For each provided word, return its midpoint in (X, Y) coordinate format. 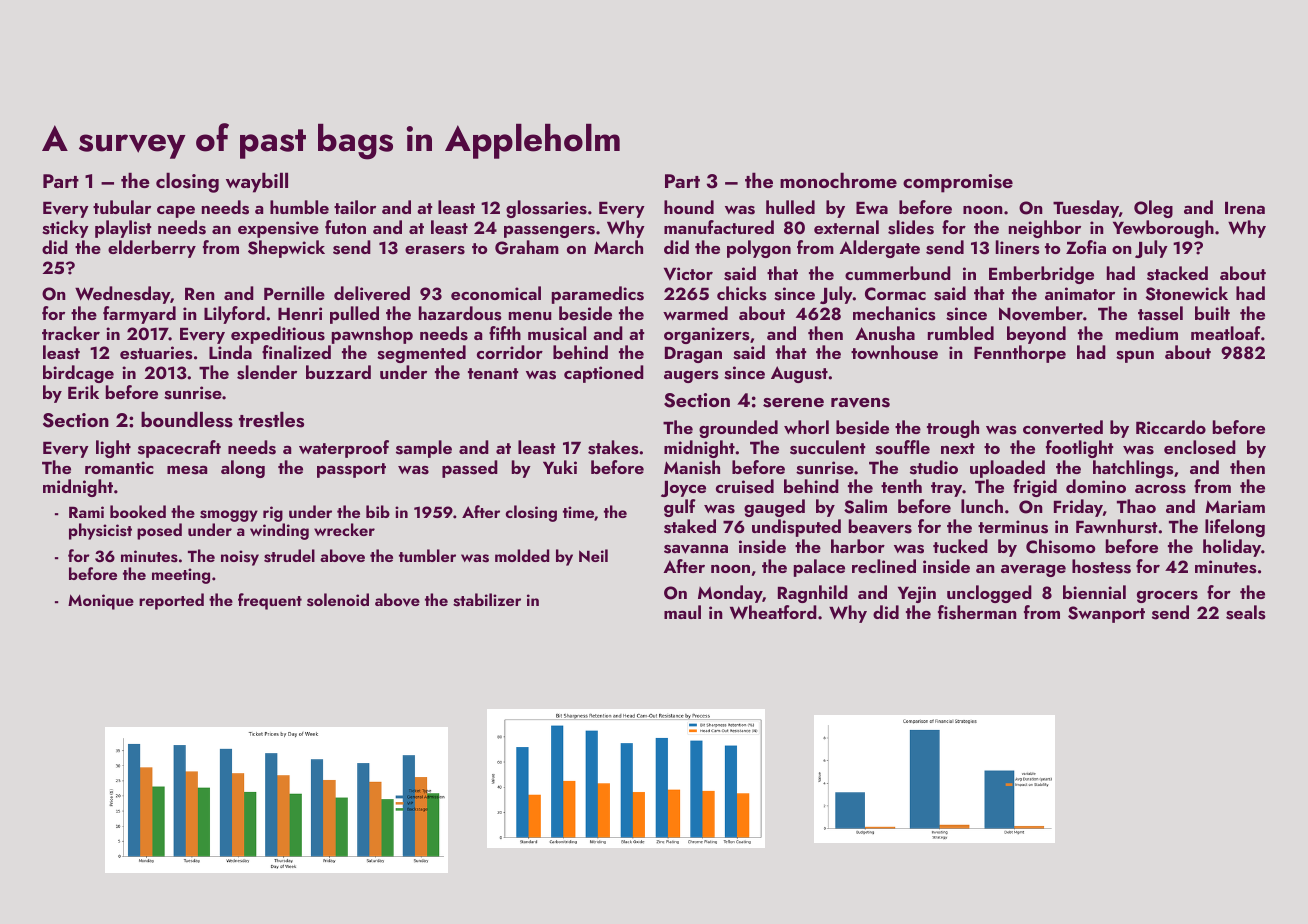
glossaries (546, 209)
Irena (1245, 208)
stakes (613, 447)
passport (351, 470)
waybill (257, 182)
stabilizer (487, 600)
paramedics (598, 295)
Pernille (294, 293)
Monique (101, 602)
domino (1096, 486)
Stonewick (1187, 293)
